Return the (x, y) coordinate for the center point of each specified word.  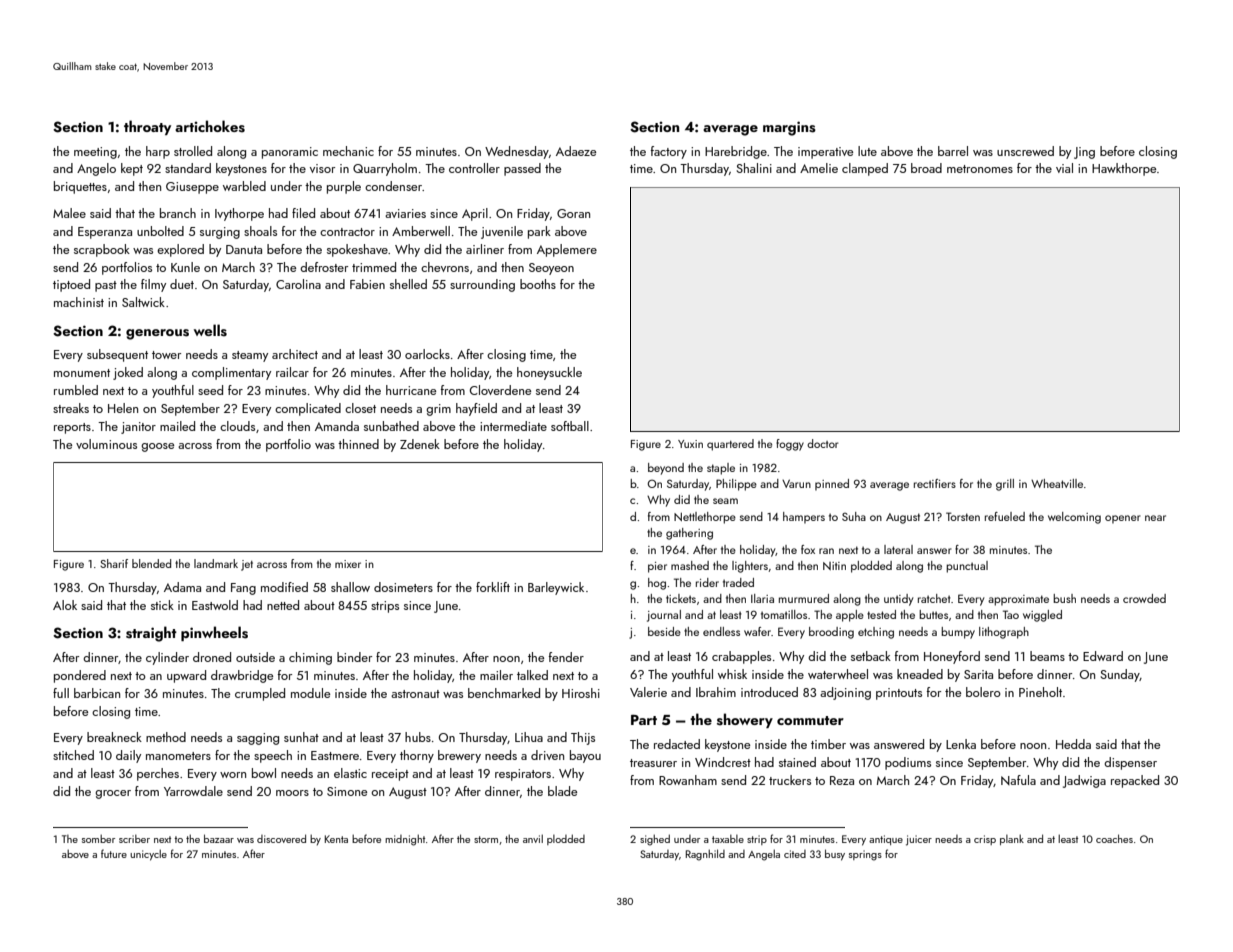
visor (322, 168)
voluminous (106, 444)
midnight (405, 840)
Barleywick (556, 588)
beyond (666, 469)
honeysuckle (549, 373)
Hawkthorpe (1124, 169)
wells (210, 330)
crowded (1144, 598)
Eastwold (215, 605)
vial (1064, 168)
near (1155, 518)
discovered (281, 838)
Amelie (819, 168)
